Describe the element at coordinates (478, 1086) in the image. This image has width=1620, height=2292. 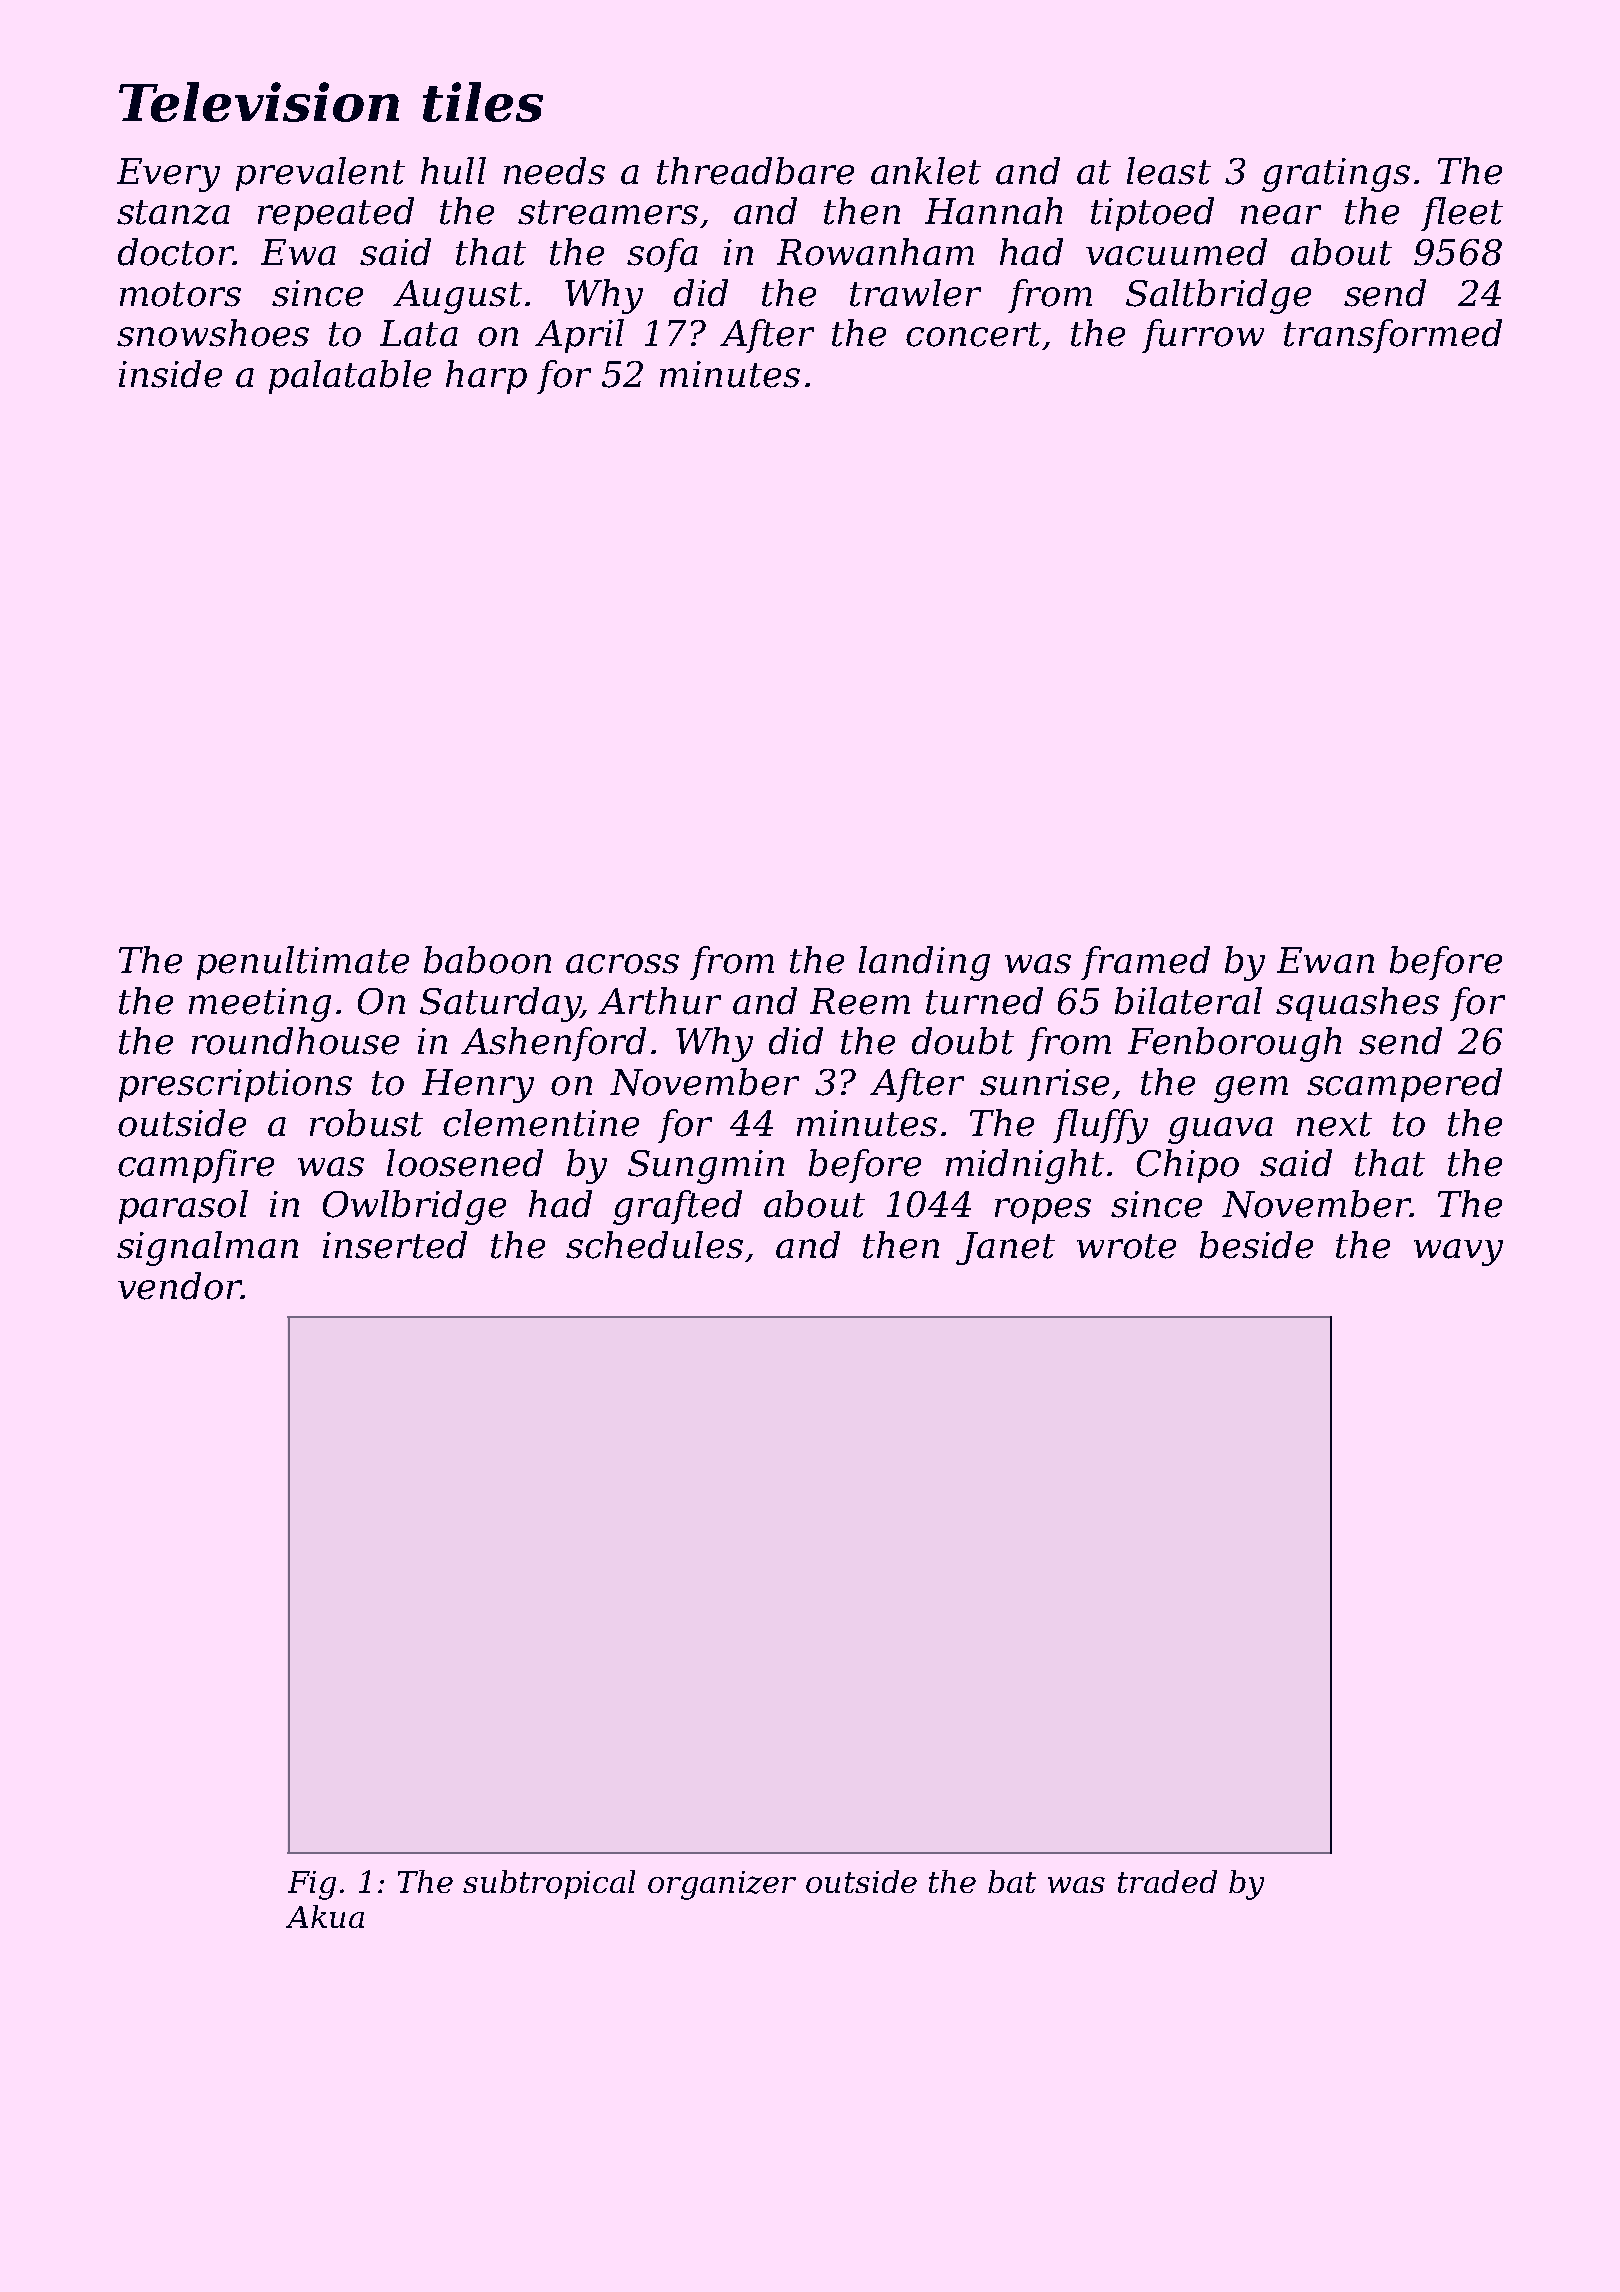
I see `Henry` at that location.
